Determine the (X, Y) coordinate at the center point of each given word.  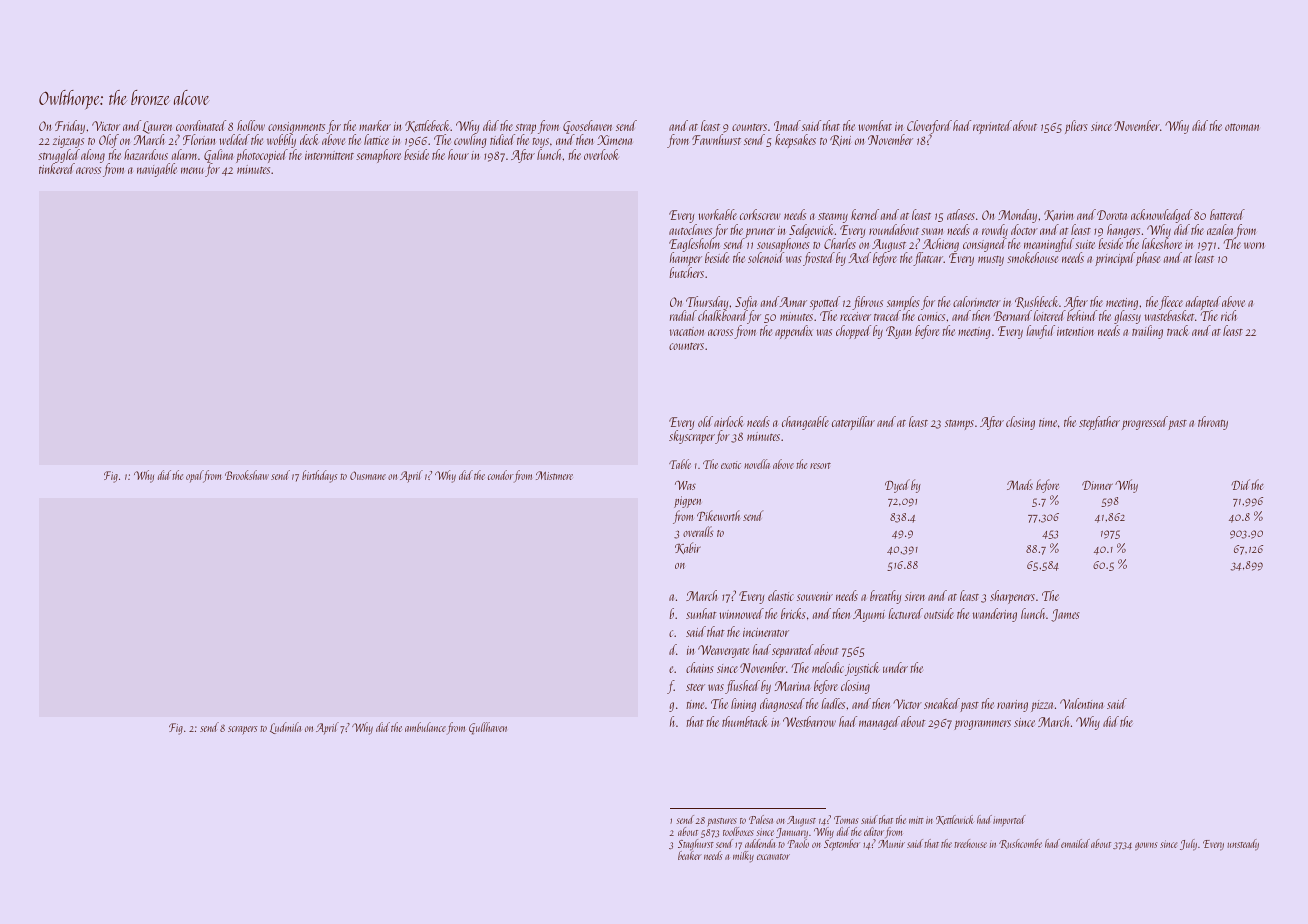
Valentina (1081, 703)
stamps (959, 425)
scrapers (242, 730)
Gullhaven (488, 728)
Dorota (1112, 215)
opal (194, 476)
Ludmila (285, 728)
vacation (687, 331)
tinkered (57, 168)
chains (700, 667)
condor (501, 475)
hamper (686, 259)
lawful (1040, 332)
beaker (690, 855)
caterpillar (853, 423)
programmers (982, 725)
